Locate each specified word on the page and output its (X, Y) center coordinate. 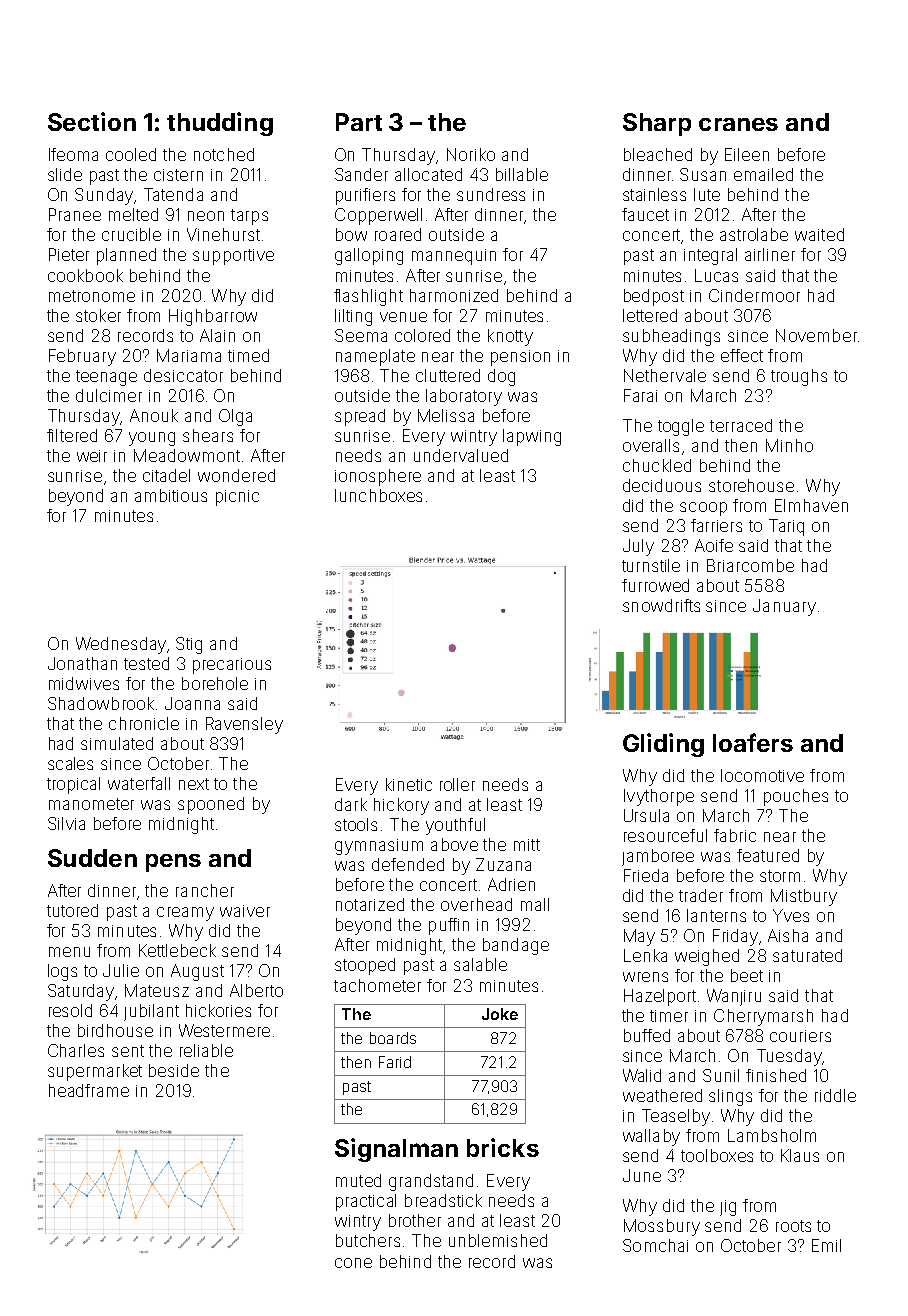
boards (393, 1038)
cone (353, 1263)
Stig (189, 645)
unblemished (498, 1240)
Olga (235, 417)
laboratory (464, 397)
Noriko (471, 154)
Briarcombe (750, 565)
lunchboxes (378, 495)
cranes (738, 124)
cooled (131, 154)
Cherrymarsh (763, 1017)
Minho (789, 445)
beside (174, 1070)
